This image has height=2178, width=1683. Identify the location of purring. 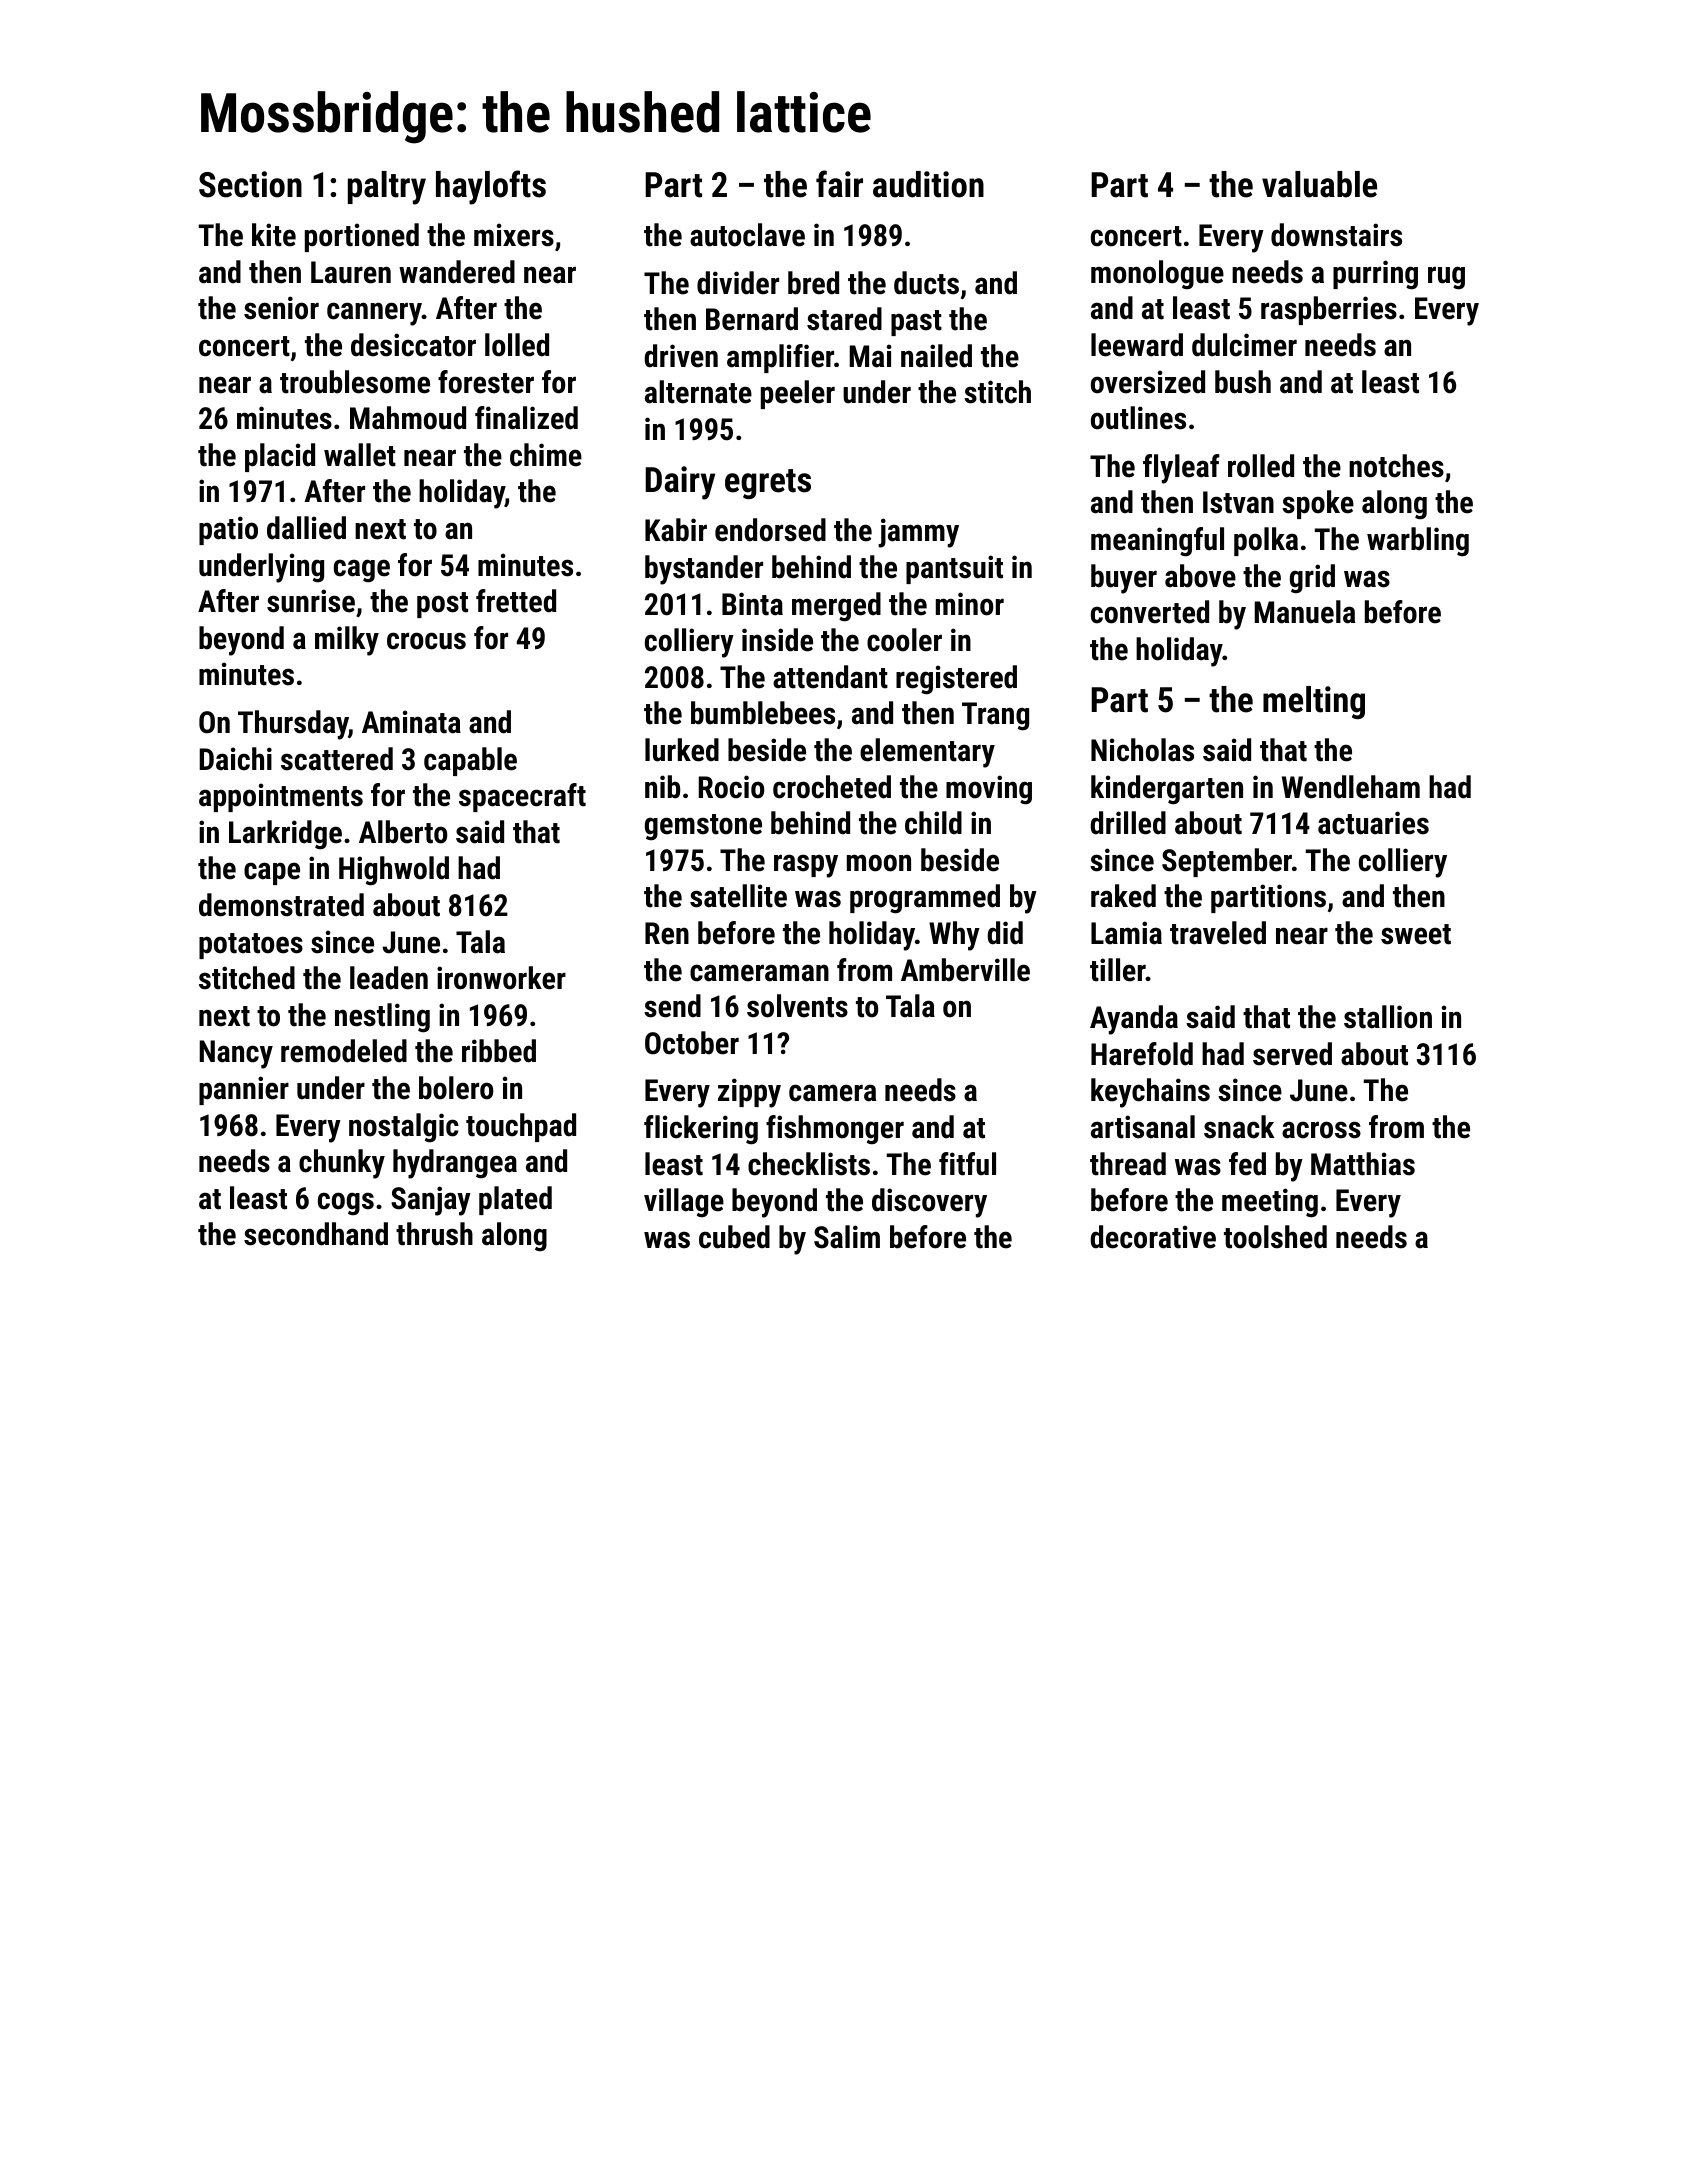
(1375, 275).
